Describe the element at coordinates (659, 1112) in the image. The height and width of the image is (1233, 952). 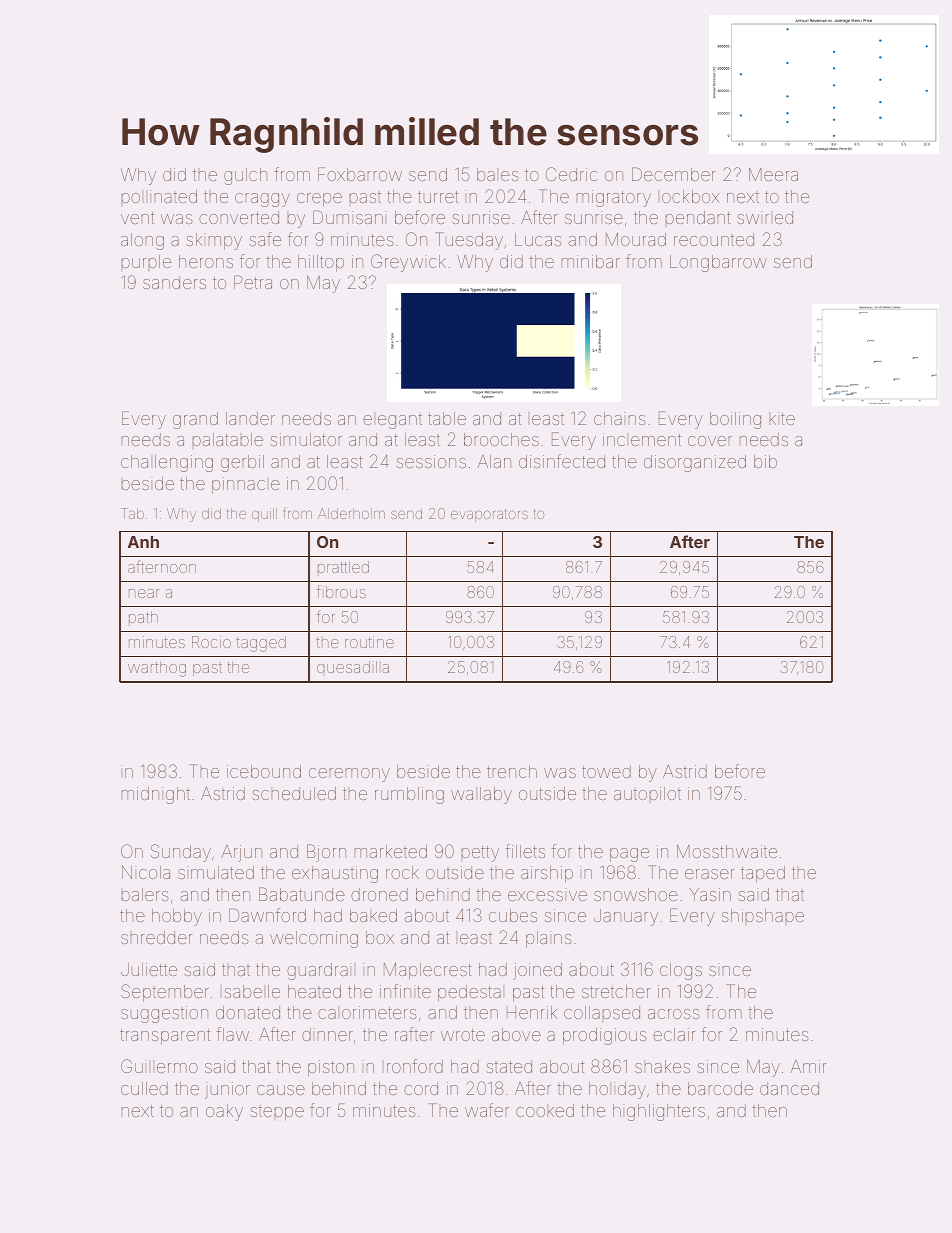
I see `highlighters` at that location.
